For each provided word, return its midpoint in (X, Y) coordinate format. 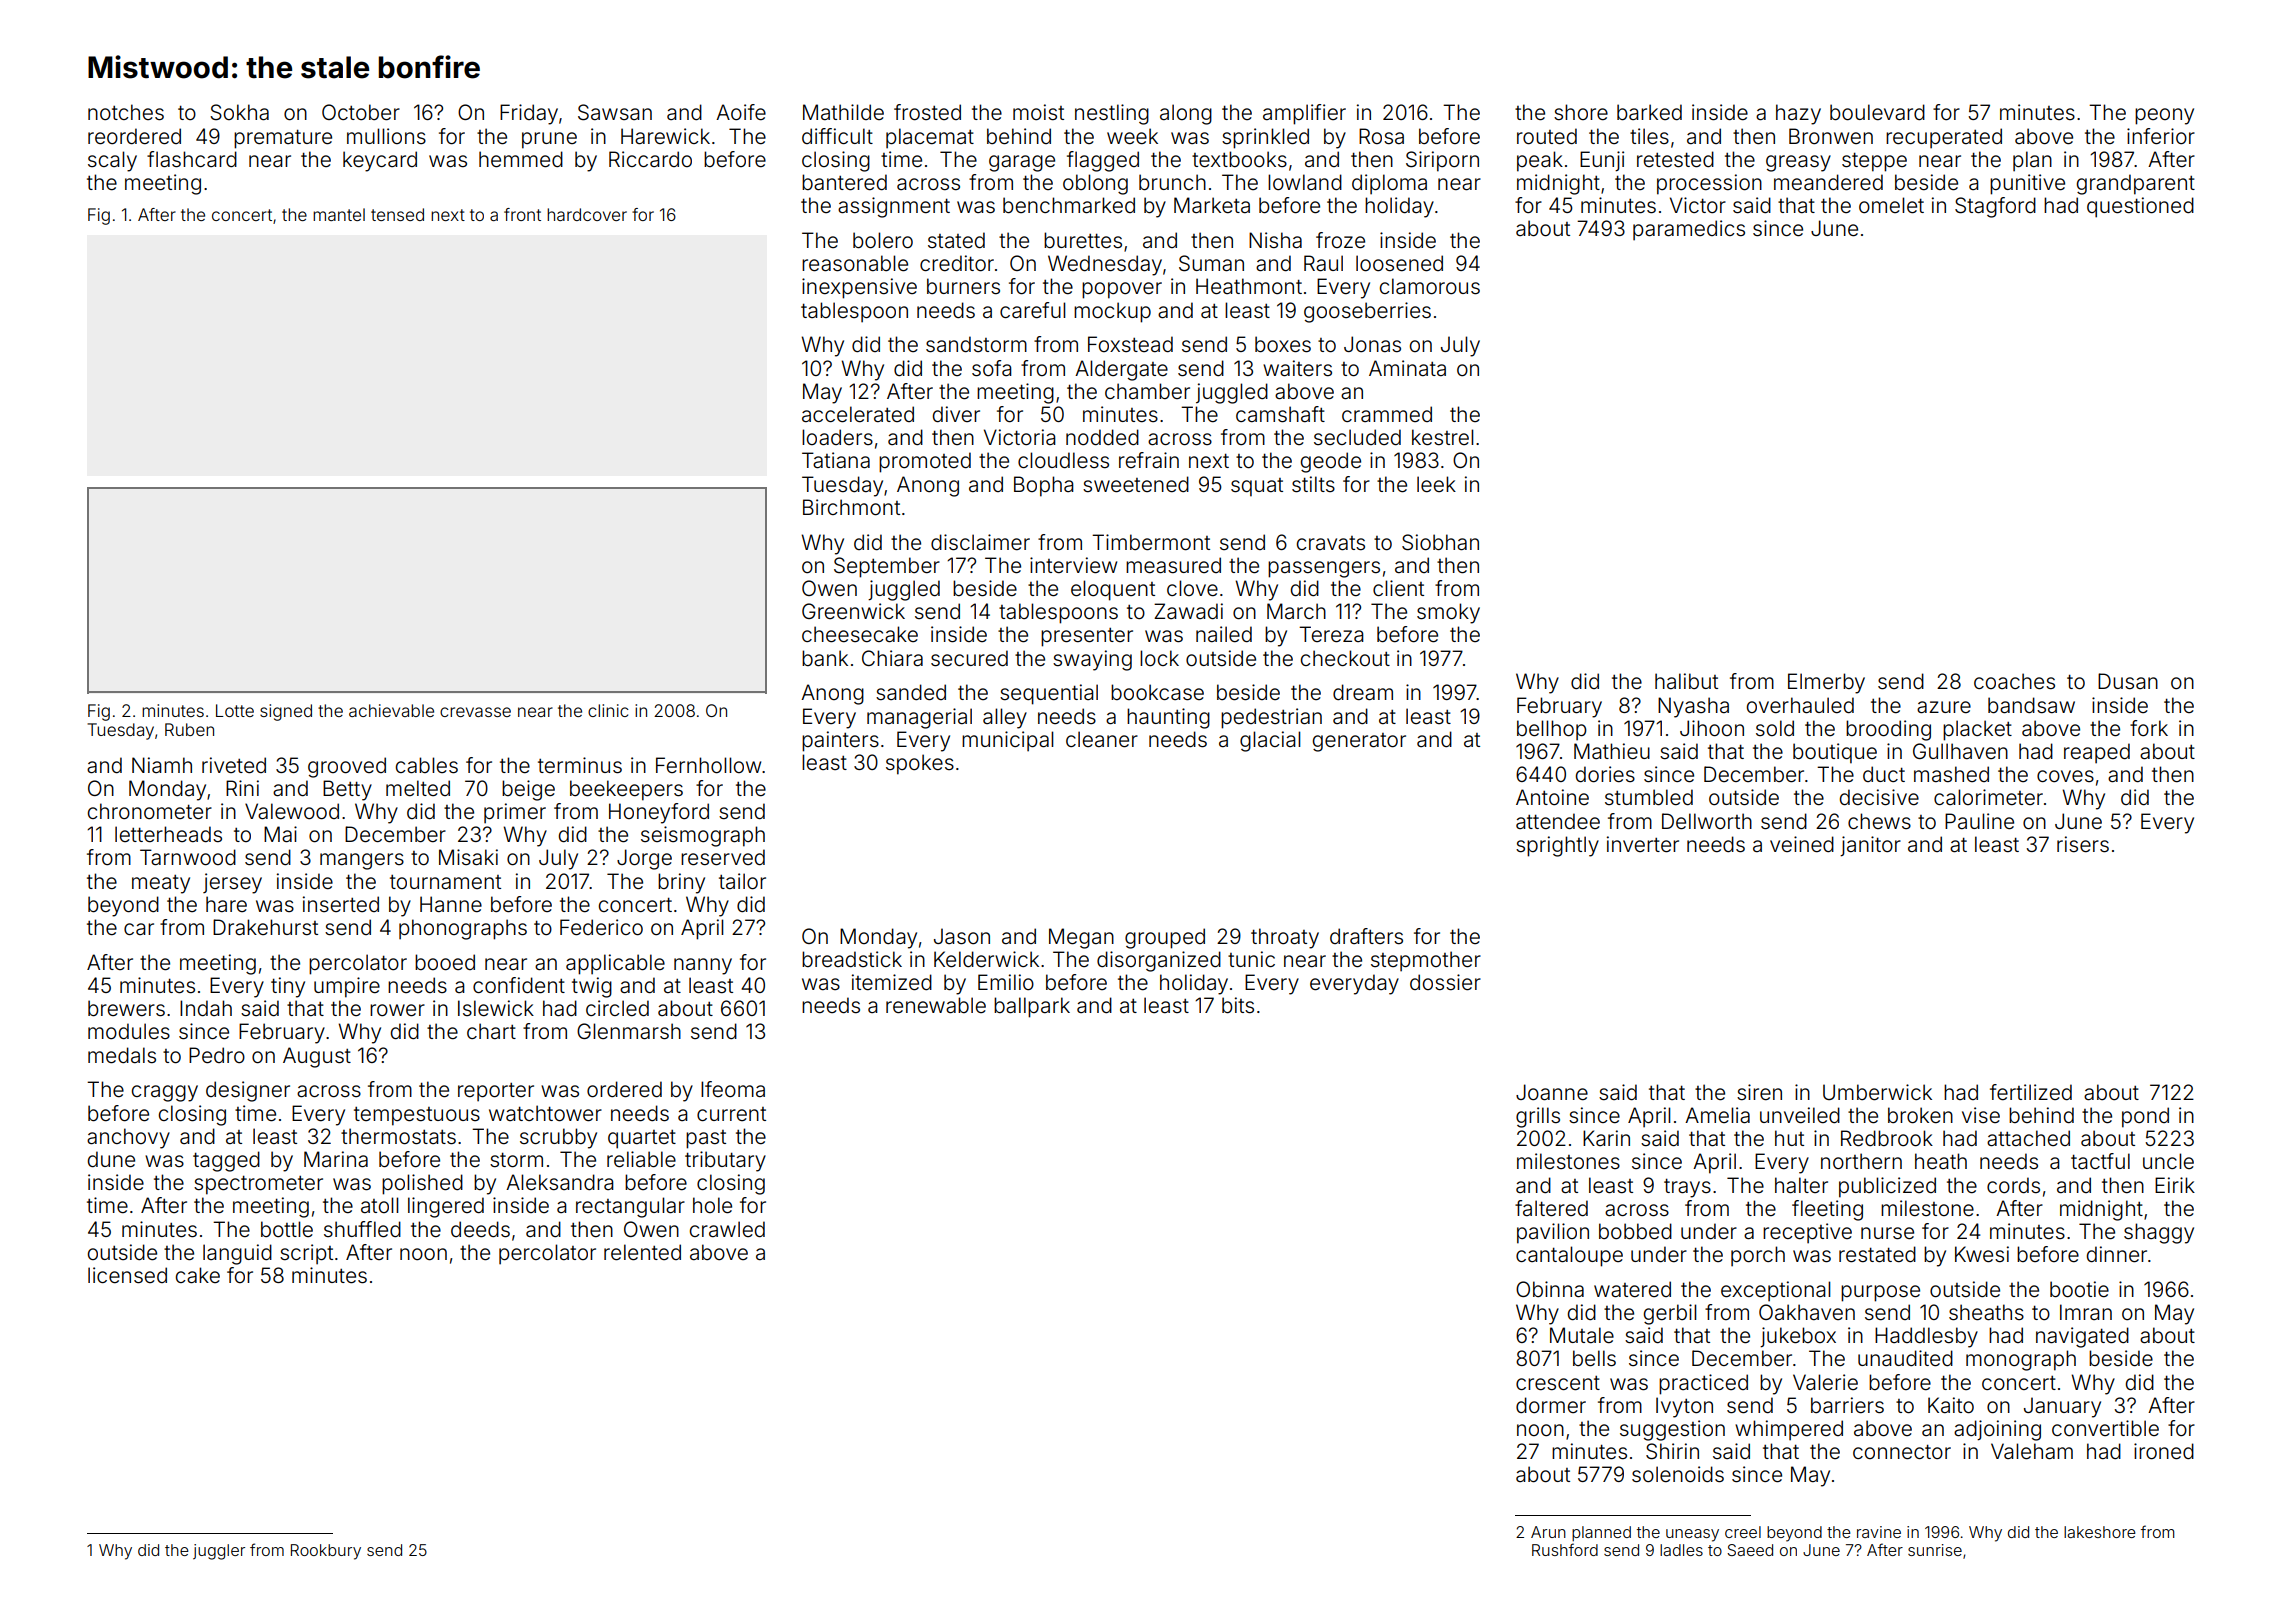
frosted (927, 112)
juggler (219, 1552)
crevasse (475, 712)
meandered (1828, 182)
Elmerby (1826, 683)
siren (1759, 1092)
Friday (529, 114)
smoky (1448, 613)
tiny (288, 987)
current (731, 1114)
